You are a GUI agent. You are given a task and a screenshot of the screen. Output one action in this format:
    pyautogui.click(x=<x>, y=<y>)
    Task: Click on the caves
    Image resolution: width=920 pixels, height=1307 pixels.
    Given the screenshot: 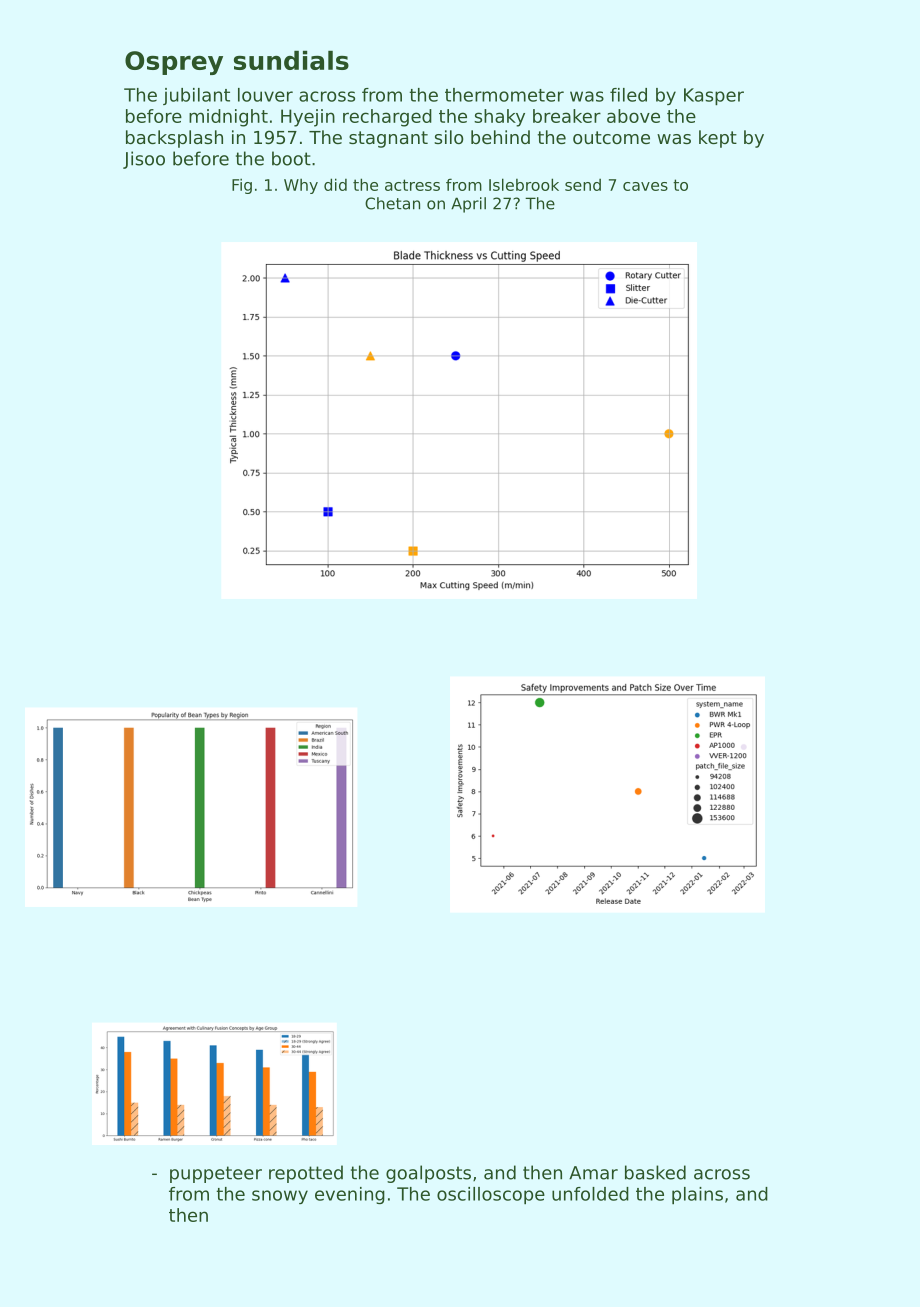 What is the action you would take?
    pyautogui.click(x=645, y=186)
